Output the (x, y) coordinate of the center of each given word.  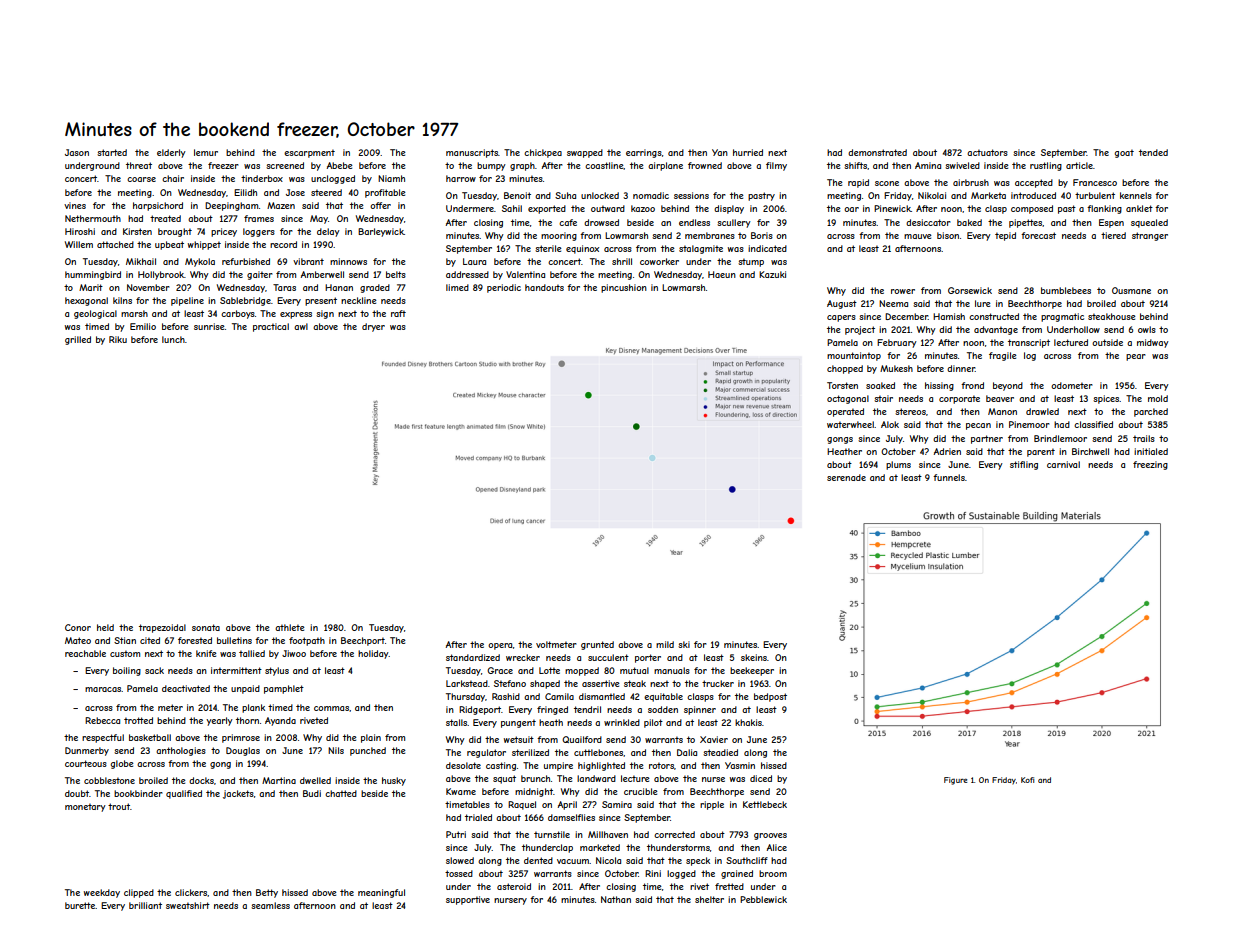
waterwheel (850, 424)
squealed (1149, 223)
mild (665, 644)
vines (75, 205)
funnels (949, 477)
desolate (463, 765)
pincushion (624, 288)
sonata (206, 627)
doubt (77, 793)
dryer (373, 327)
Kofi (1027, 780)
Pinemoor (1029, 424)
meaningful (381, 893)
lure (983, 303)
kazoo (643, 208)
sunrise (209, 326)
